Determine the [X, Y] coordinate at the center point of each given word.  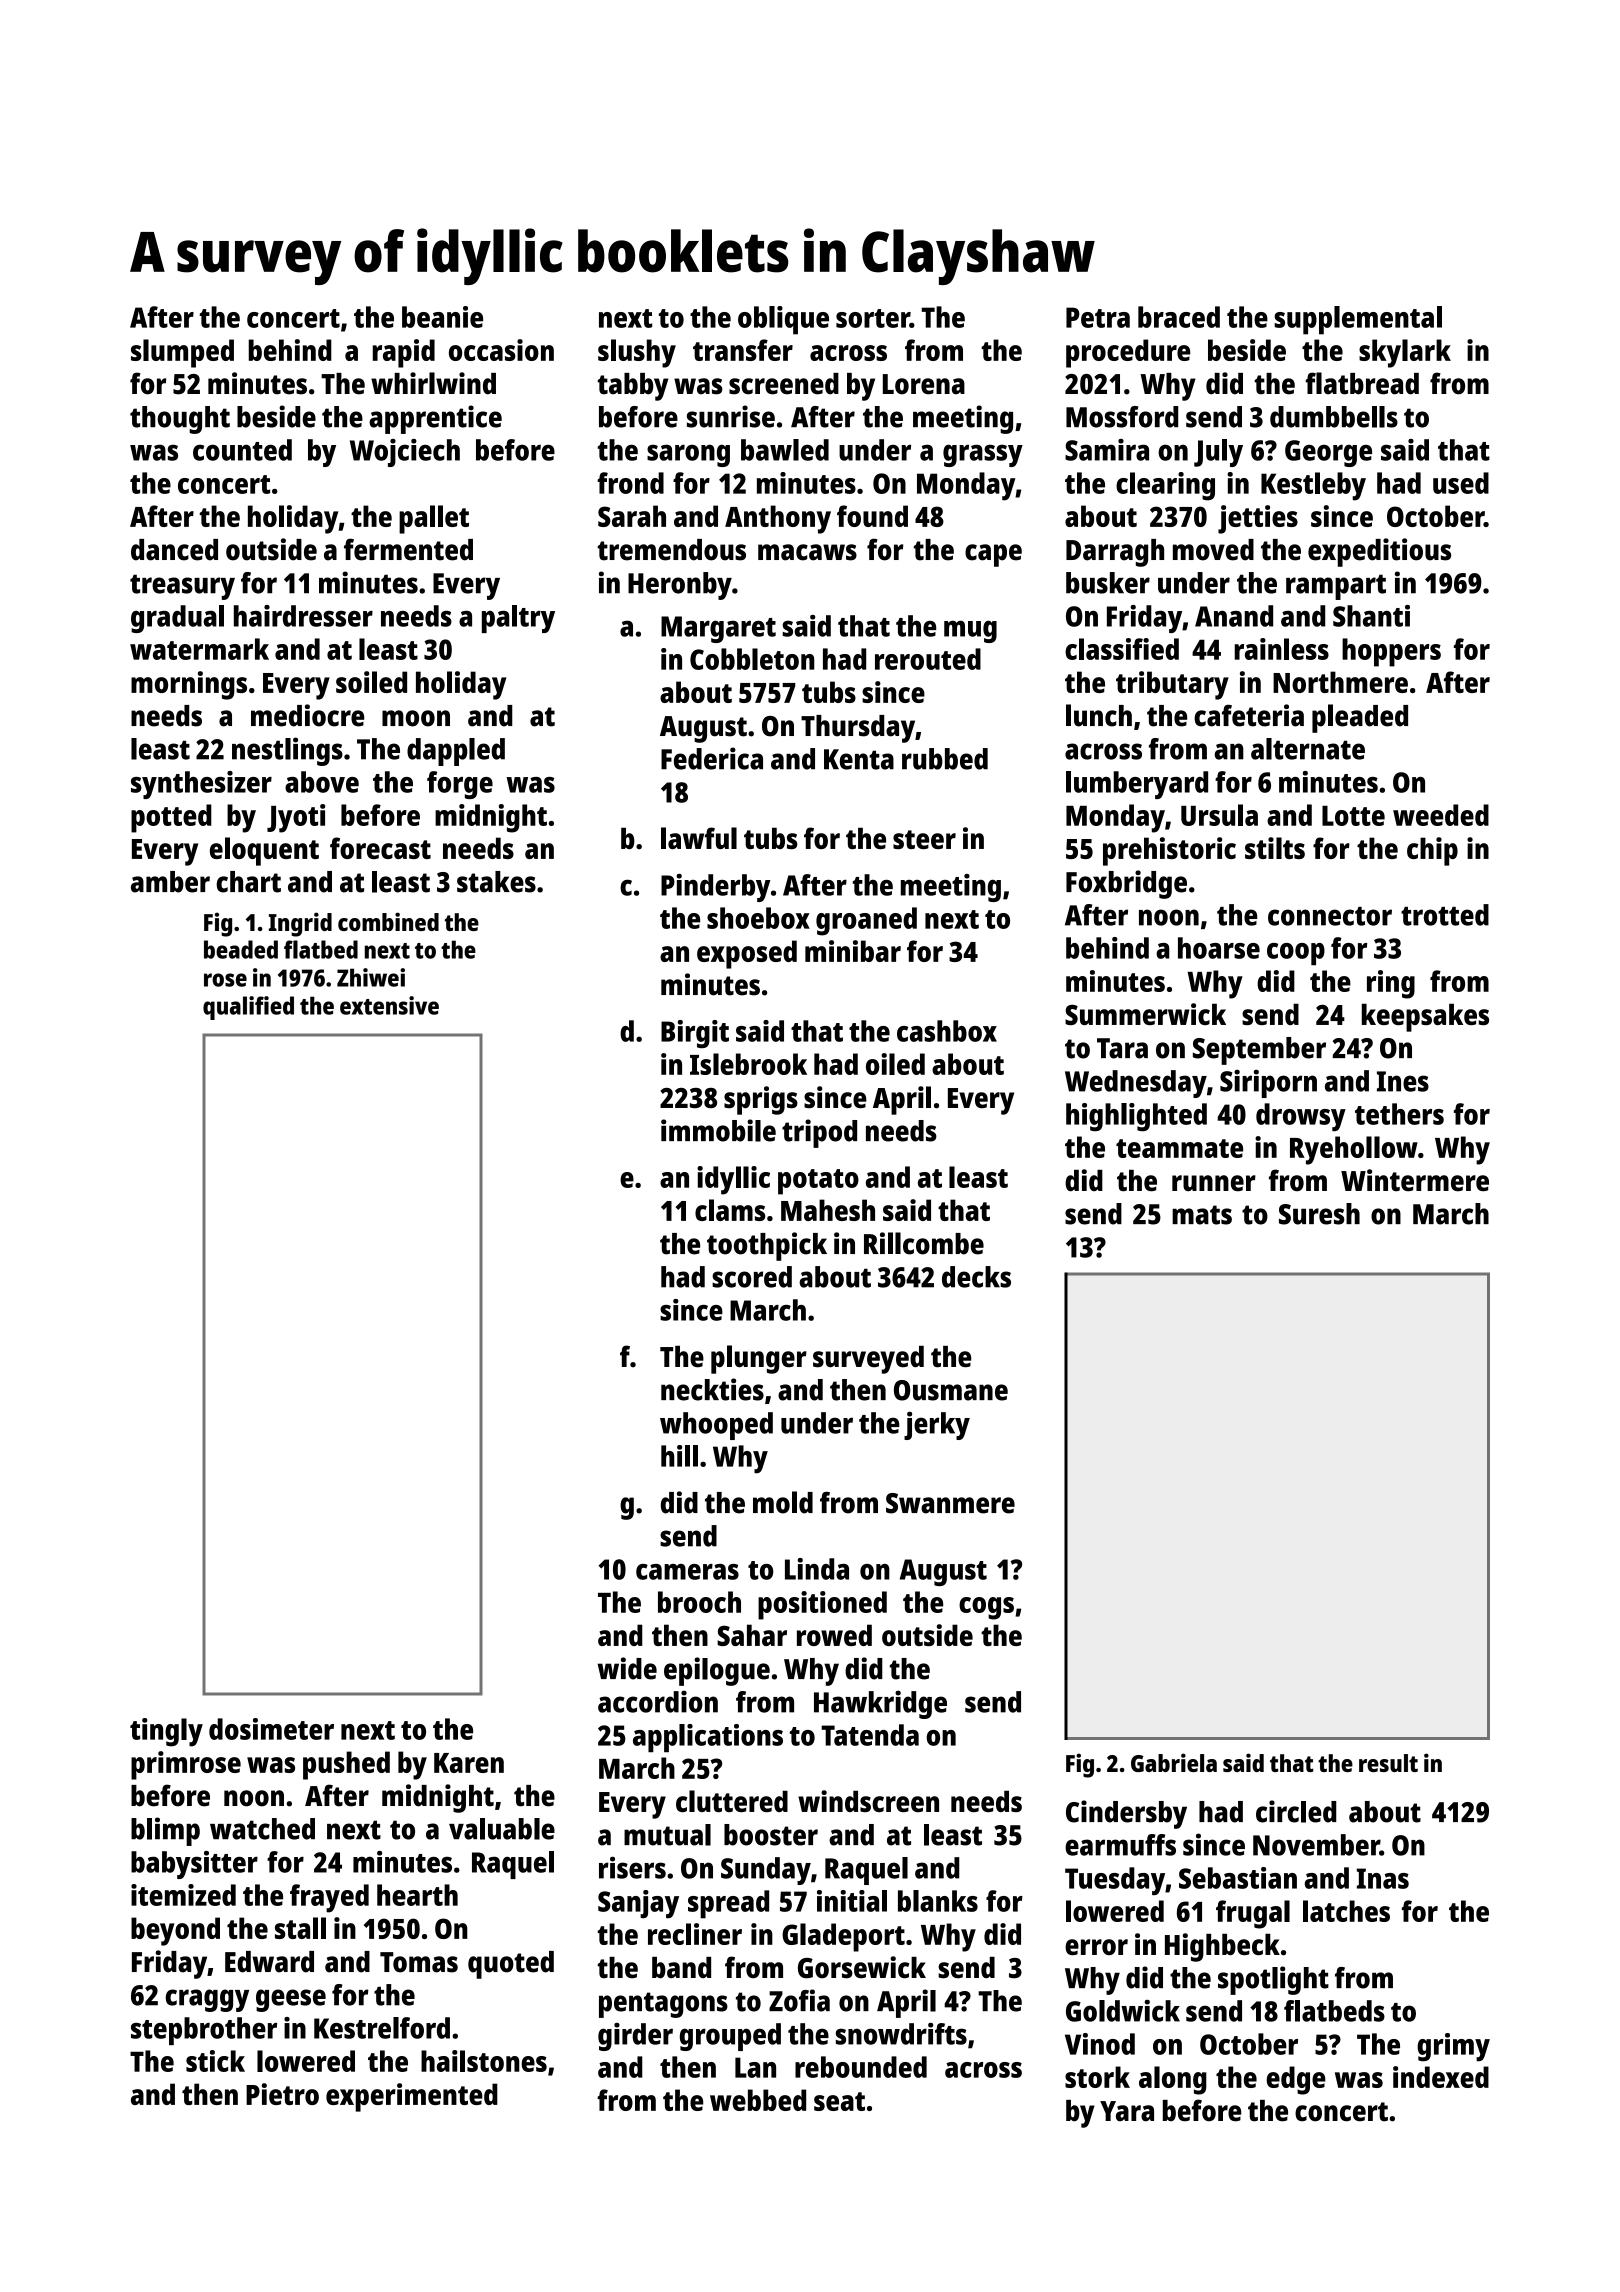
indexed [1441, 2077]
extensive [389, 1005]
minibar [853, 951]
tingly [166, 1732]
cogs [986, 1608]
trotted [1445, 915]
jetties [1258, 519]
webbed [758, 2100]
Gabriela [1174, 1762]
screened [784, 384]
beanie [442, 317]
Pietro [282, 2094]
